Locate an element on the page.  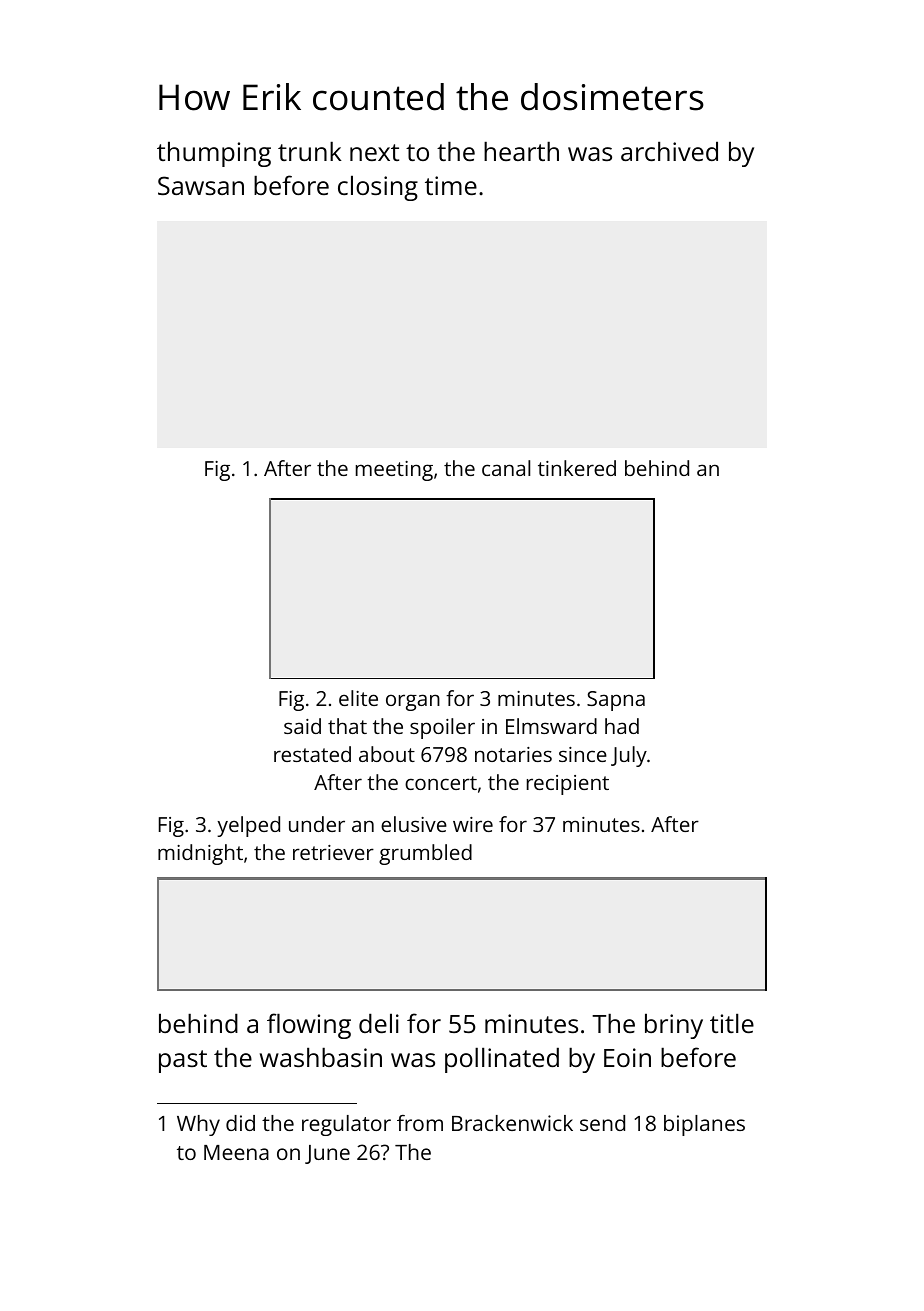
tinkered is located at coordinates (577, 468).
